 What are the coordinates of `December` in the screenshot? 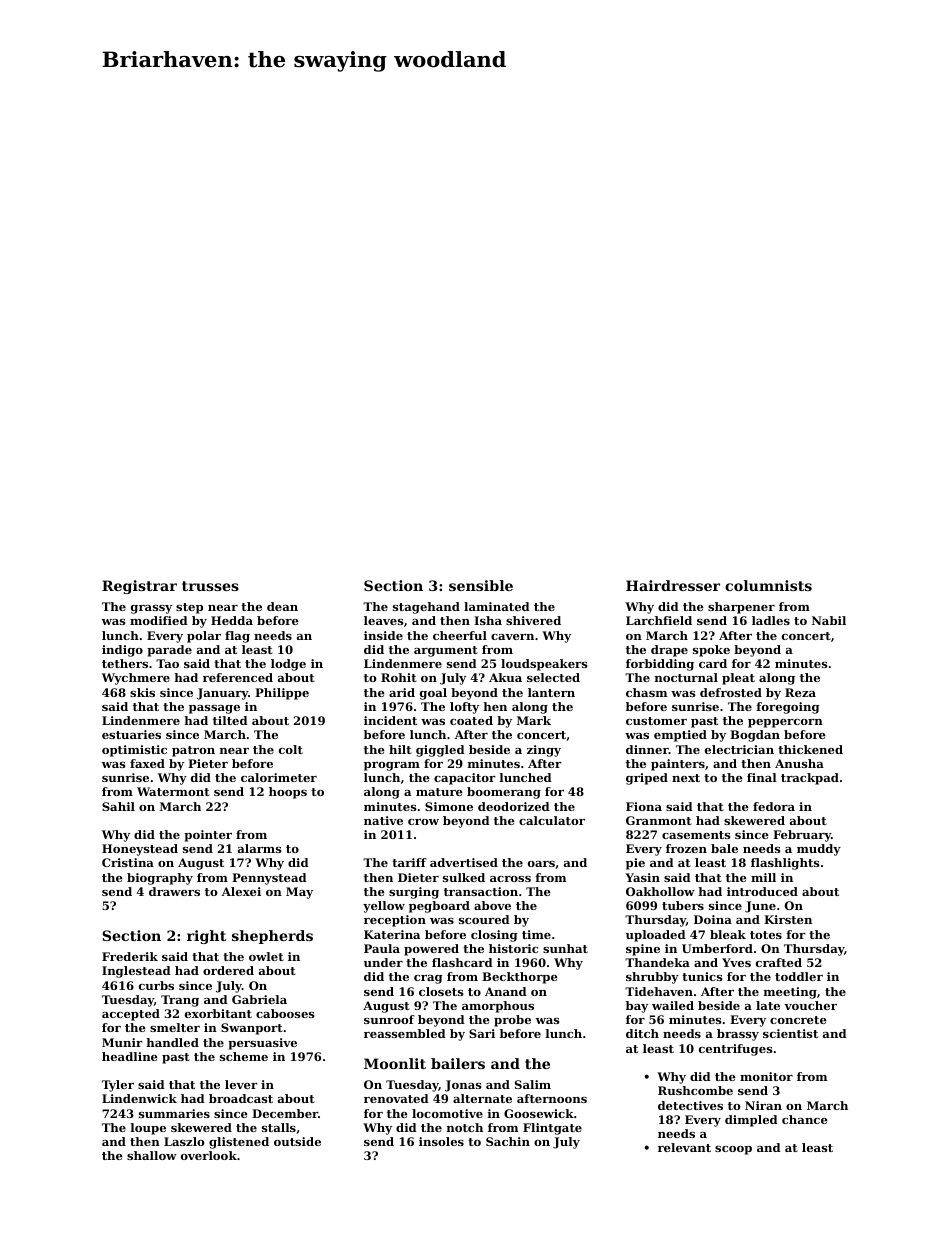 It's located at (285, 1113).
